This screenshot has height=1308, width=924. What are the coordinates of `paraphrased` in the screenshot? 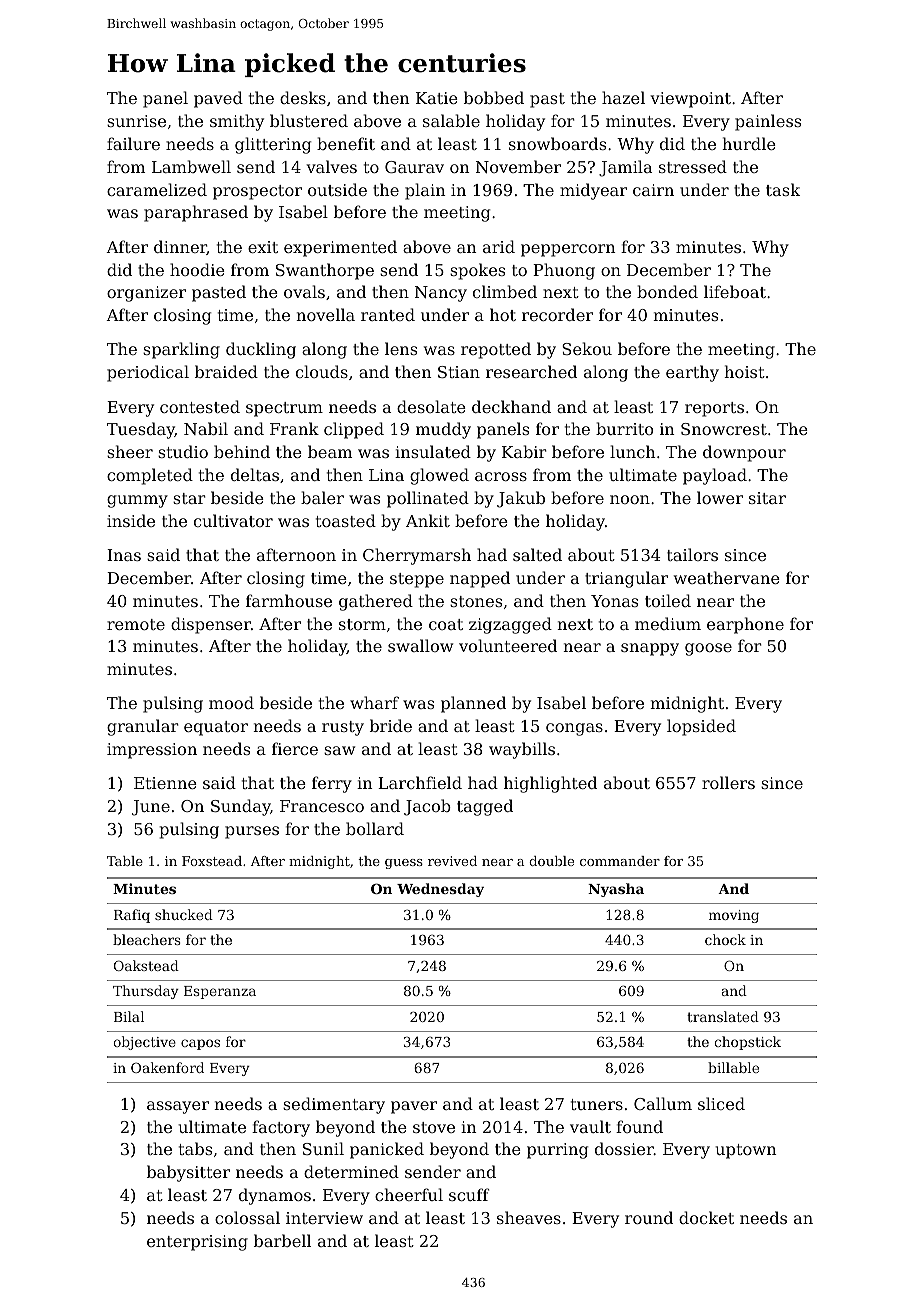 It's located at (196, 213).
